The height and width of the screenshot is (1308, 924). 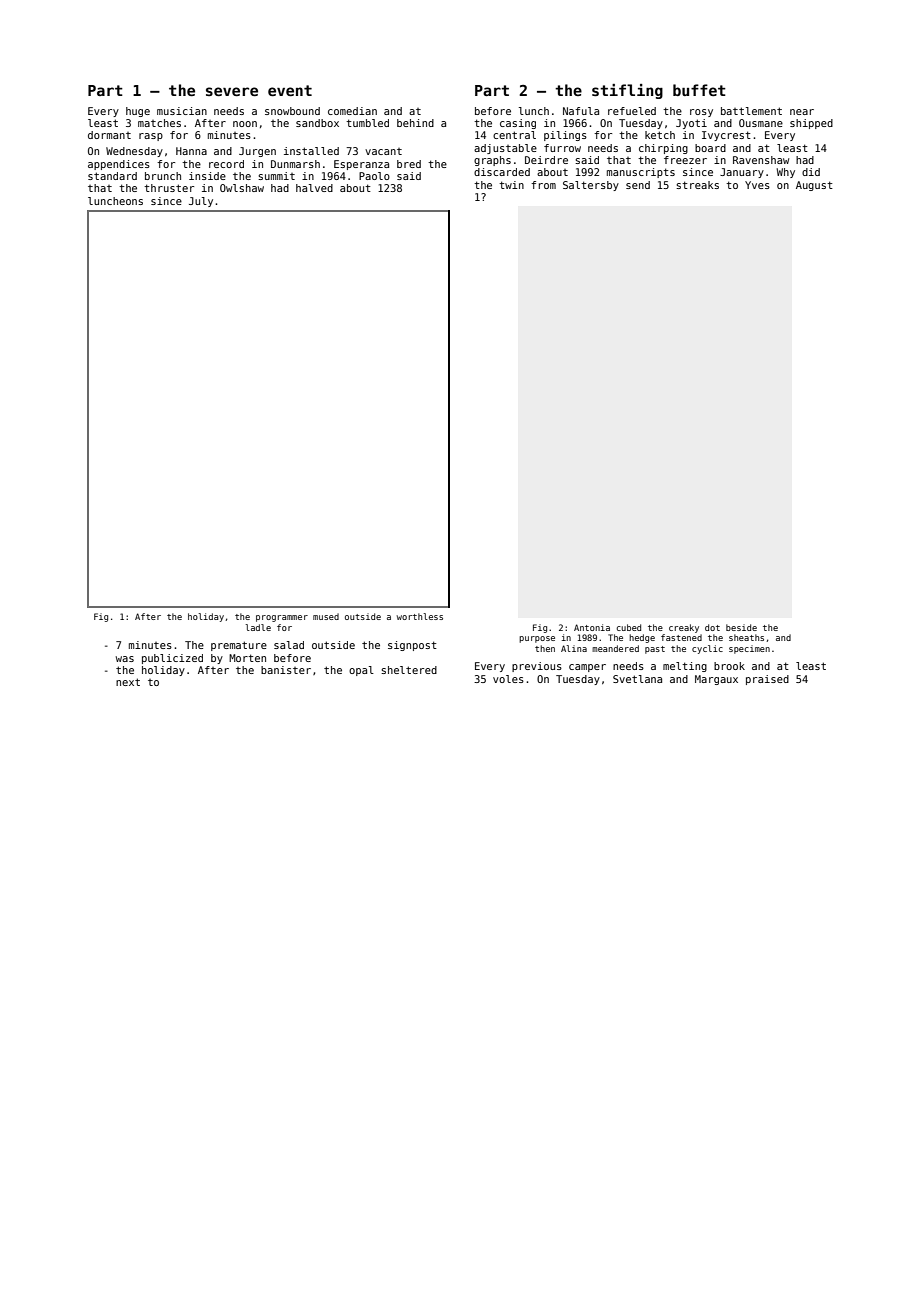 What do you see at coordinates (638, 185) in the screenshot?
I see `send` at bounding box center [638, 185].
